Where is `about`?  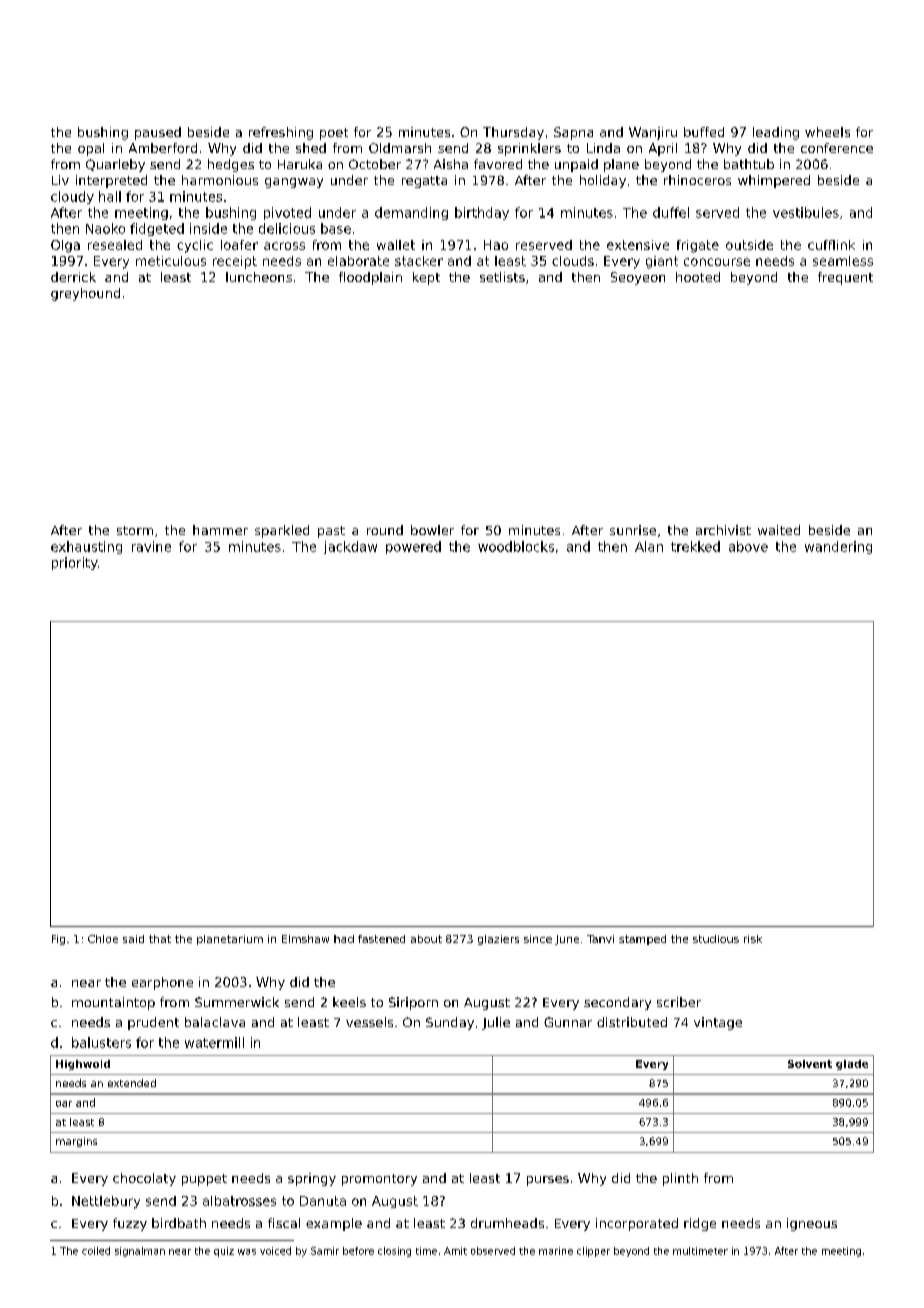 about is located at coordinates (426, 939).
